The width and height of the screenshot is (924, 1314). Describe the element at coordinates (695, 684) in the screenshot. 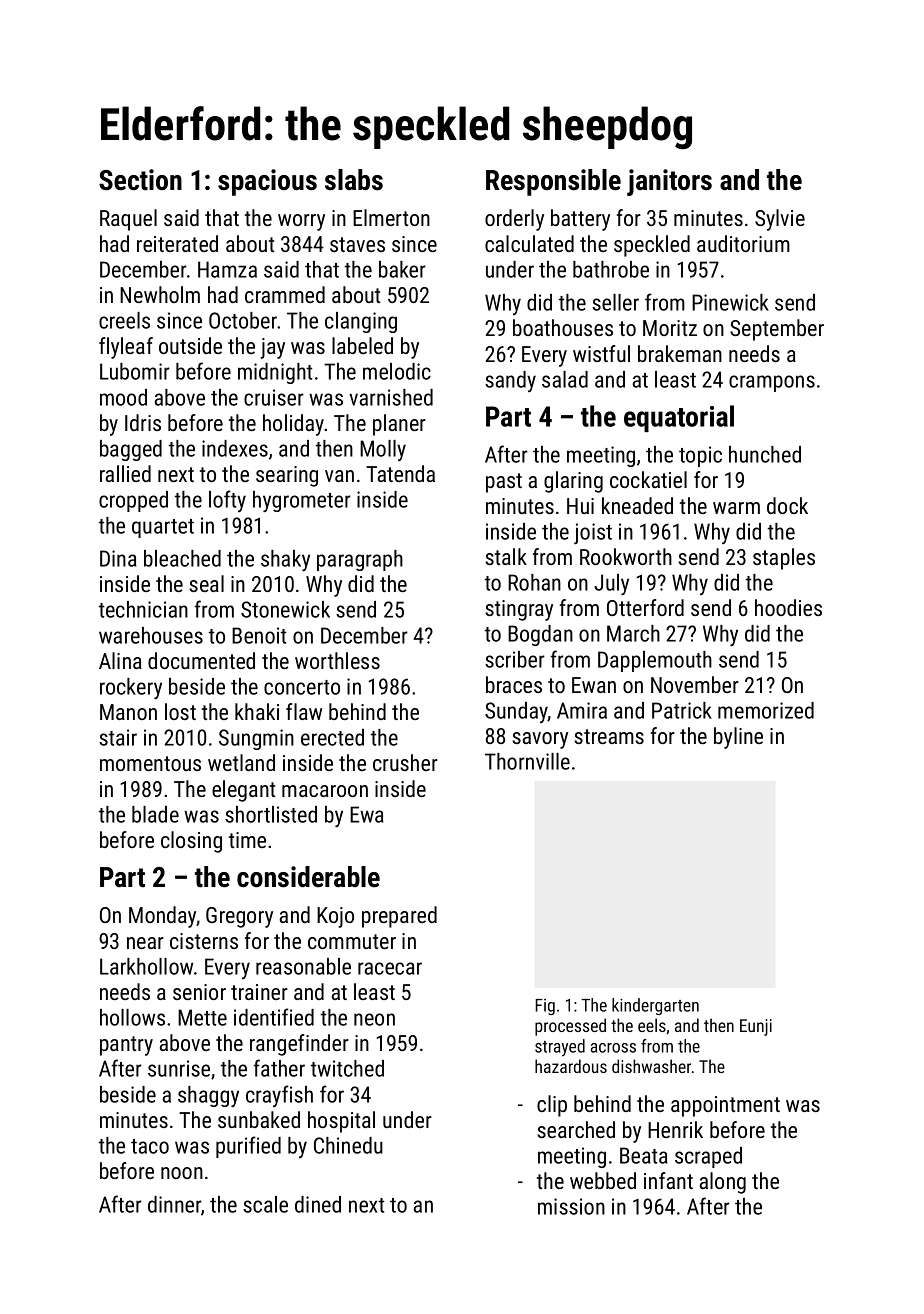

I see `November` at that location.
